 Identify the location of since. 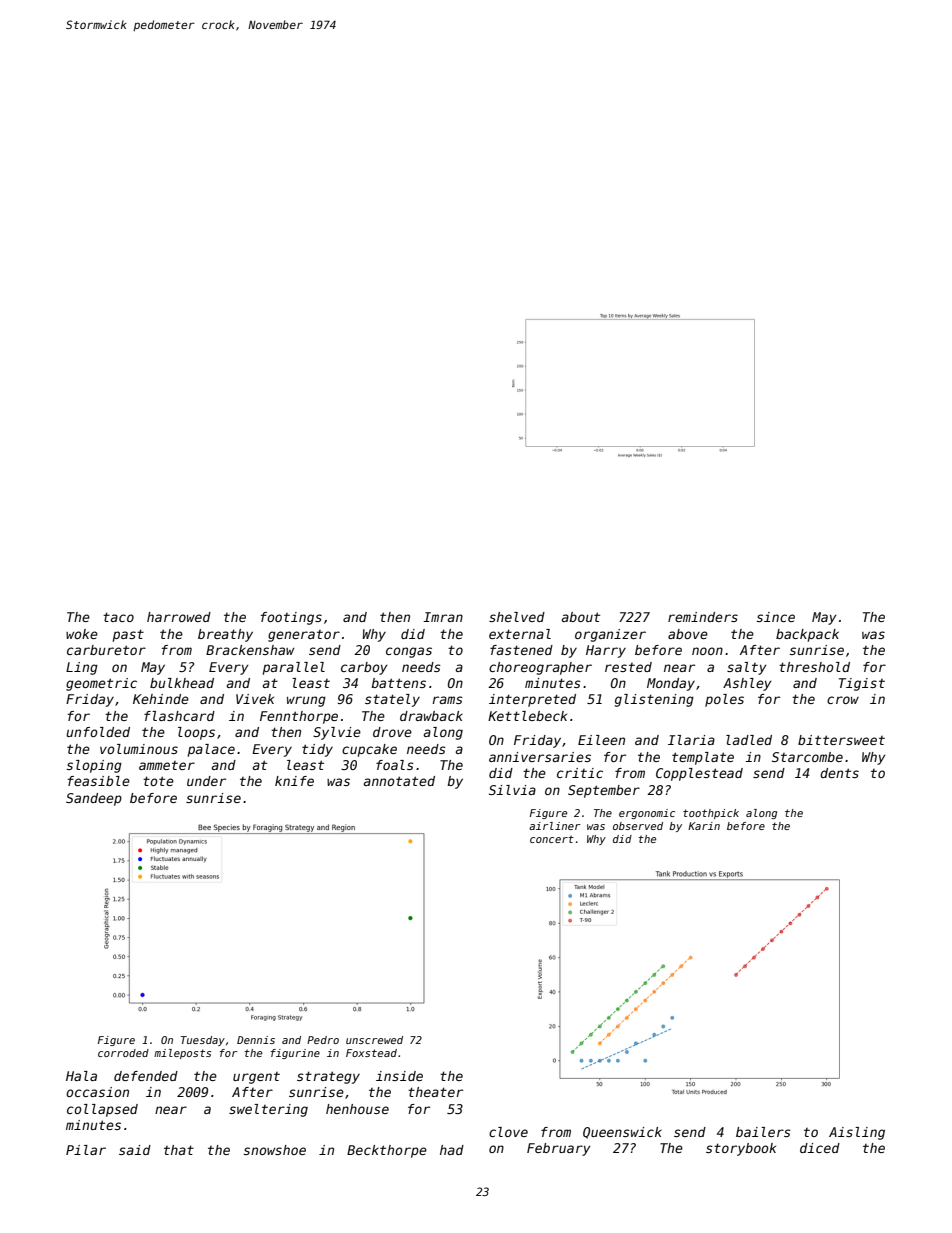
(776, 617).
